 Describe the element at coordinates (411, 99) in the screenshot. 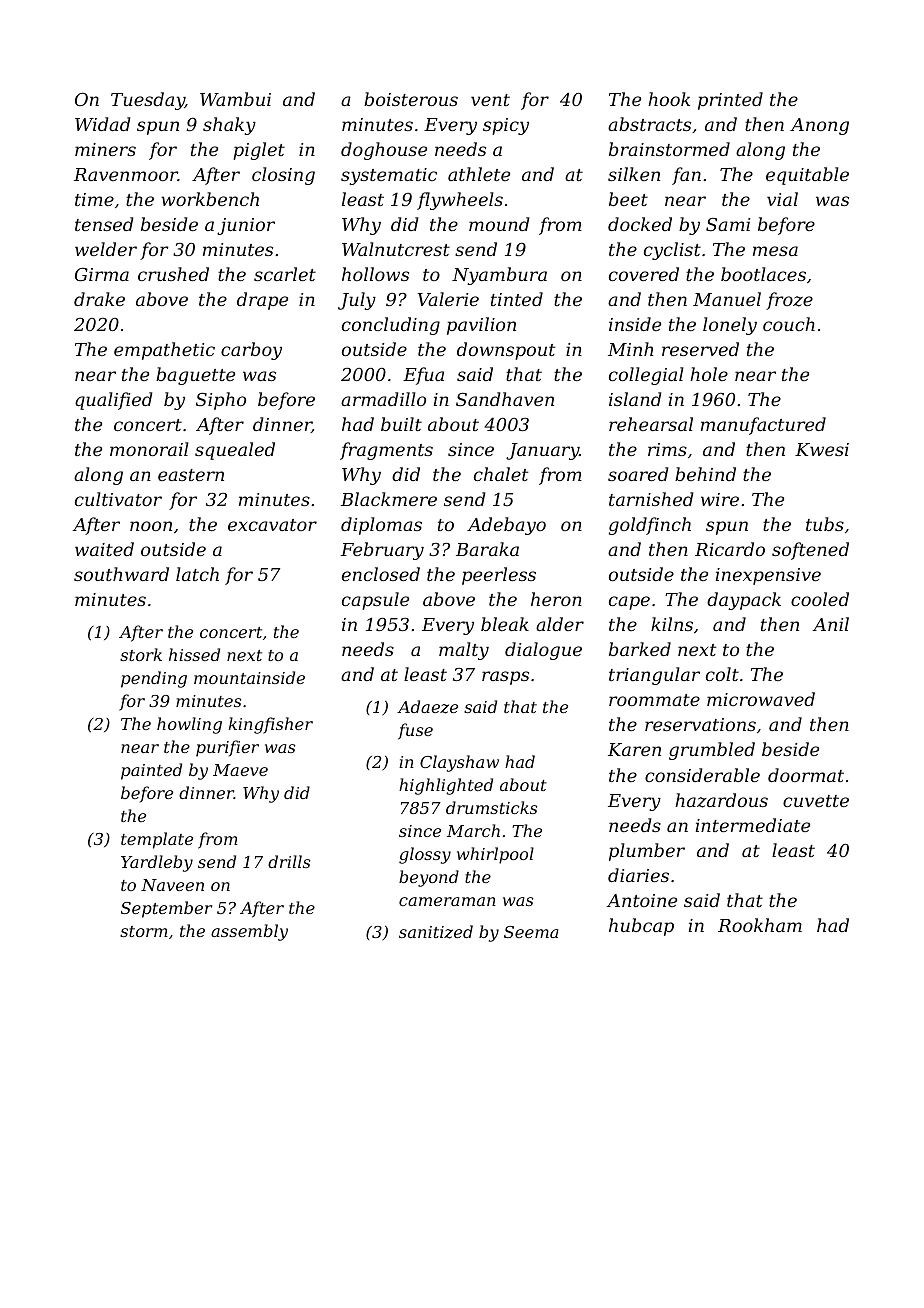

I see `boisterous` at that location.
